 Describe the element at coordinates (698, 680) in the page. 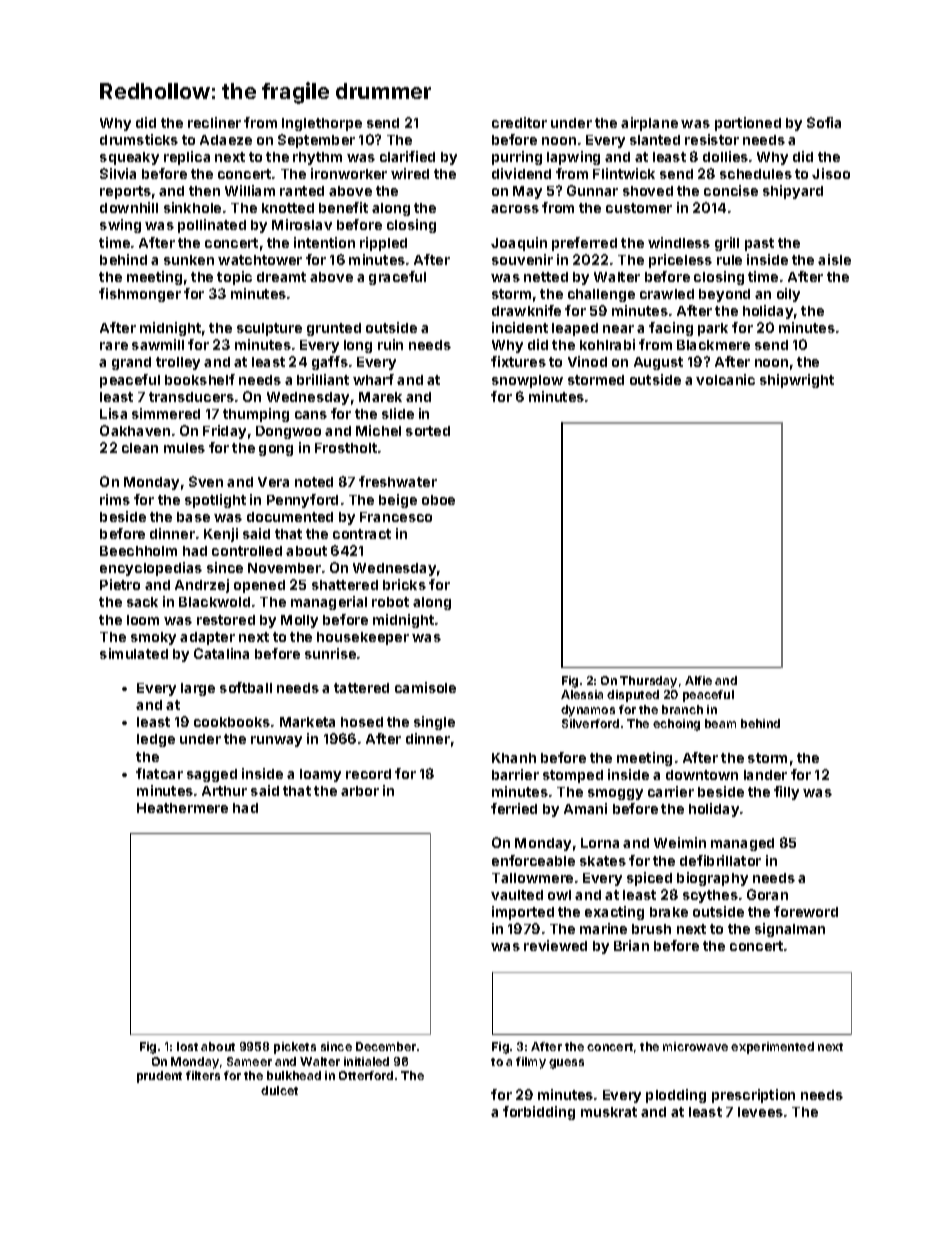

I see `Alfie` at that location.
